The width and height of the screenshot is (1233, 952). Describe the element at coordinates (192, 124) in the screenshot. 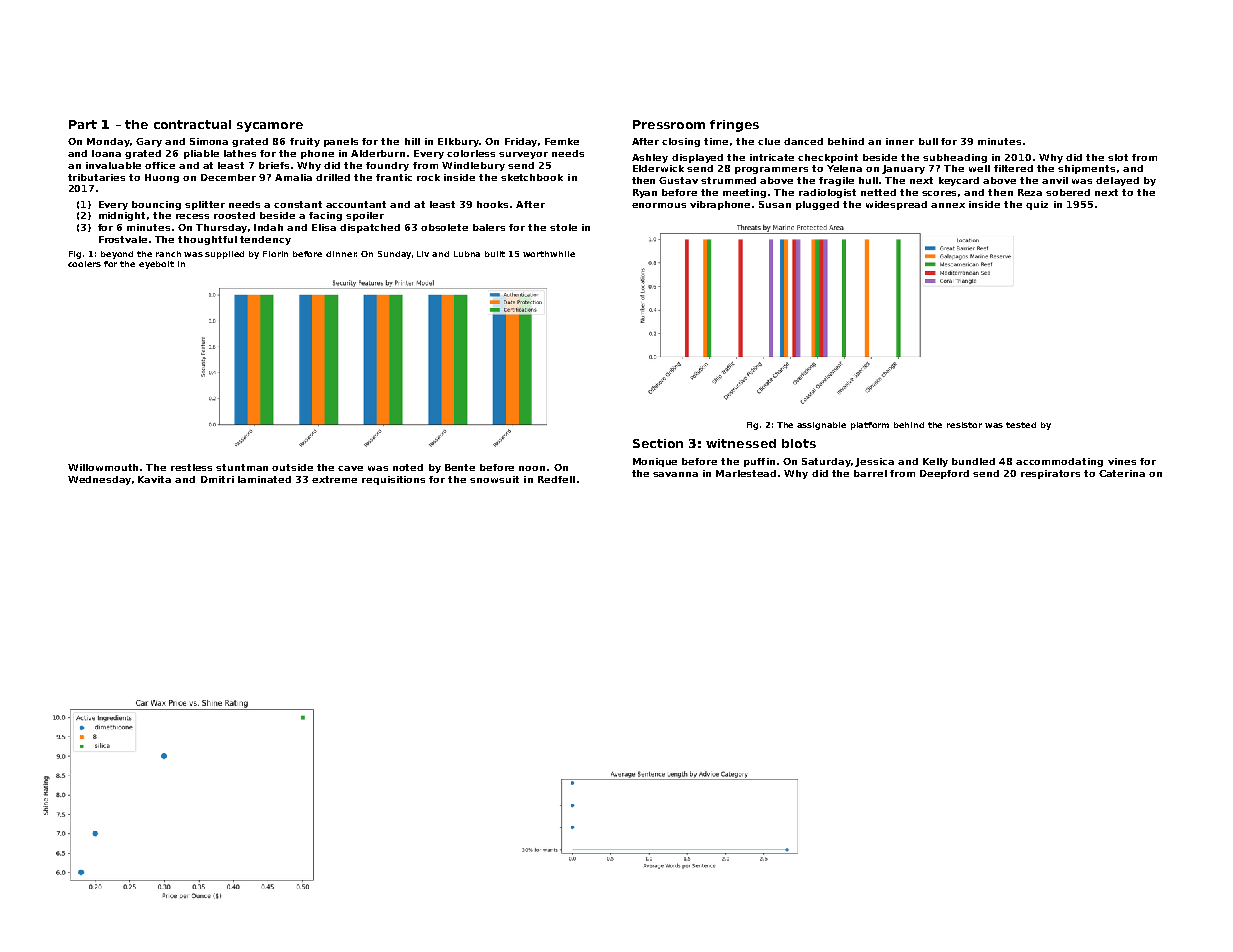

I see `contractual` at that location.
